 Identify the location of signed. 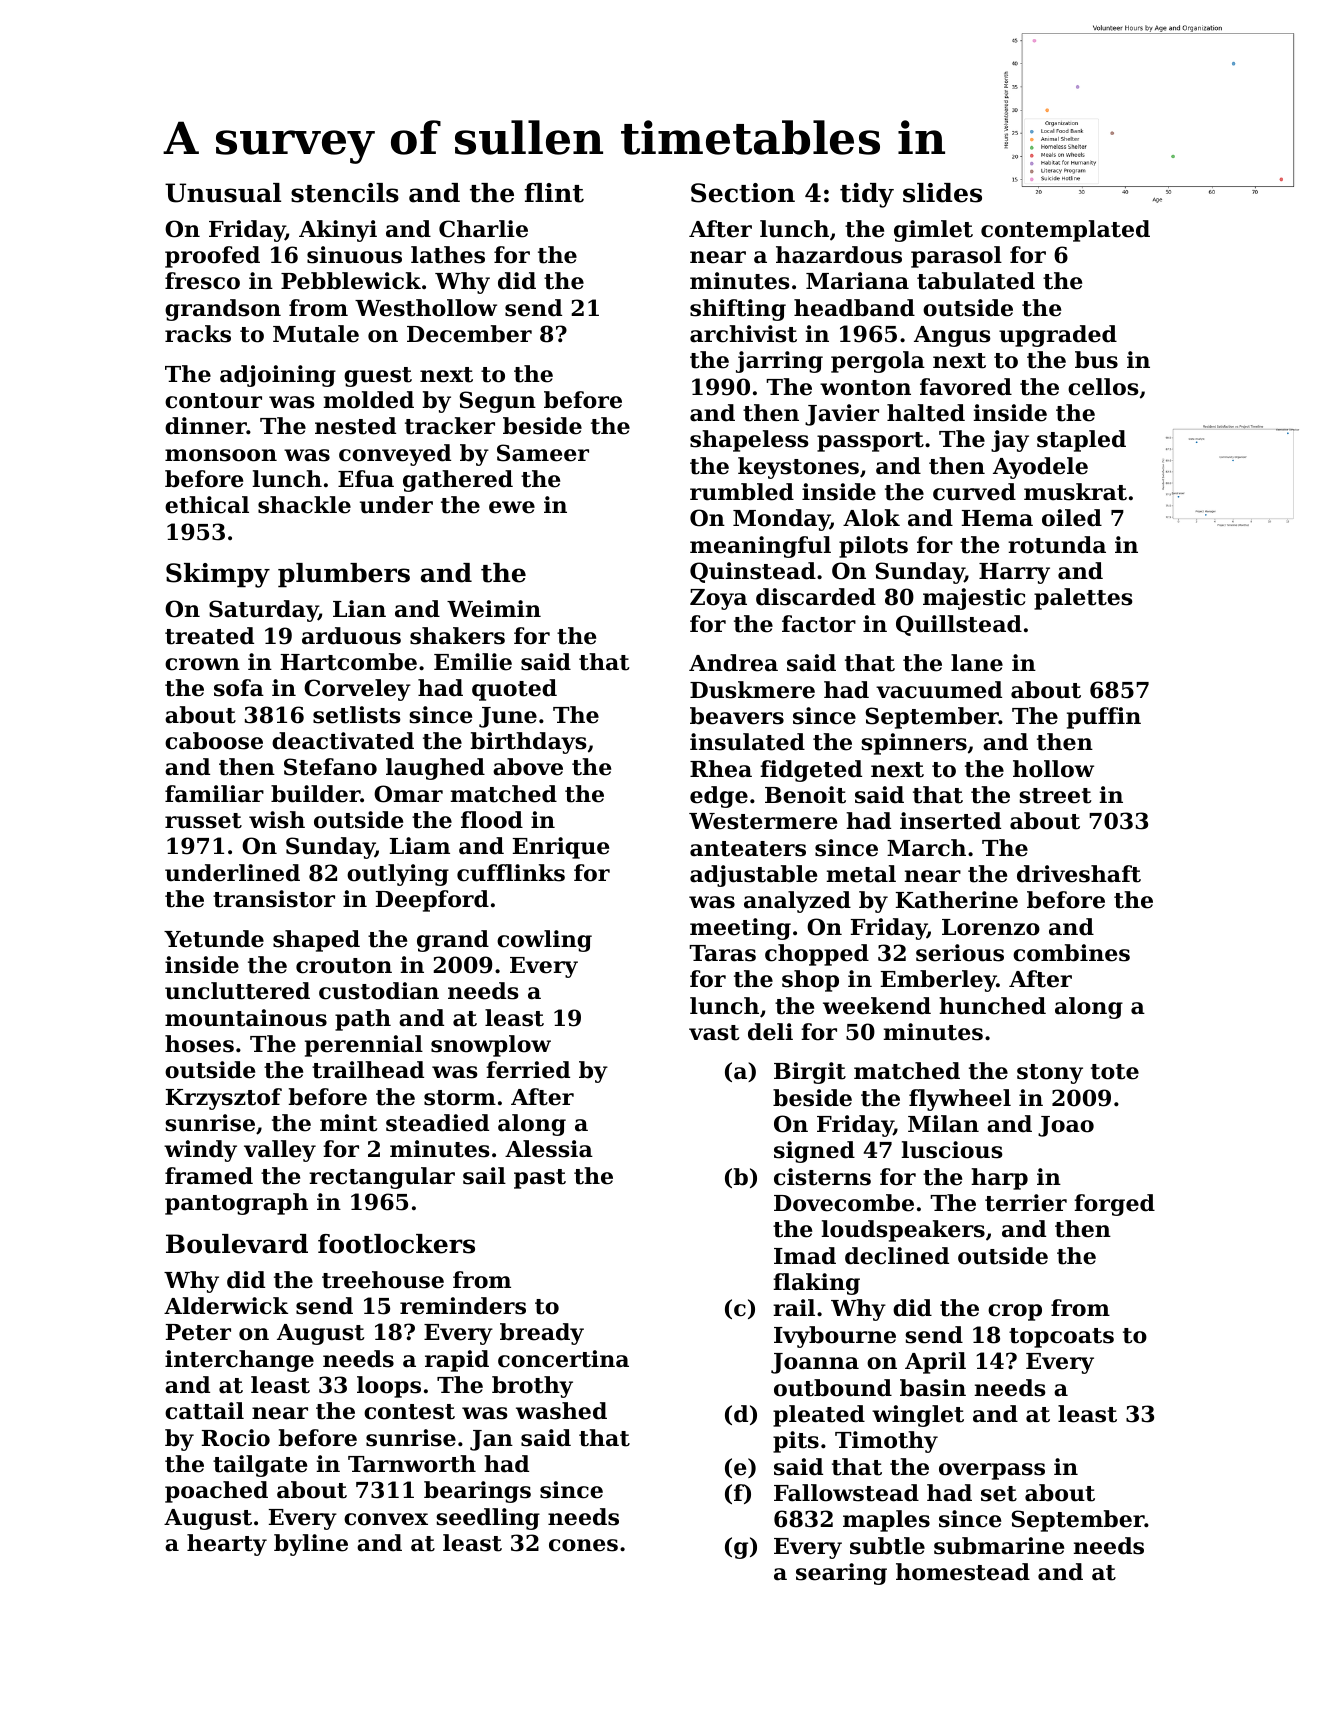
(814, 1152).
